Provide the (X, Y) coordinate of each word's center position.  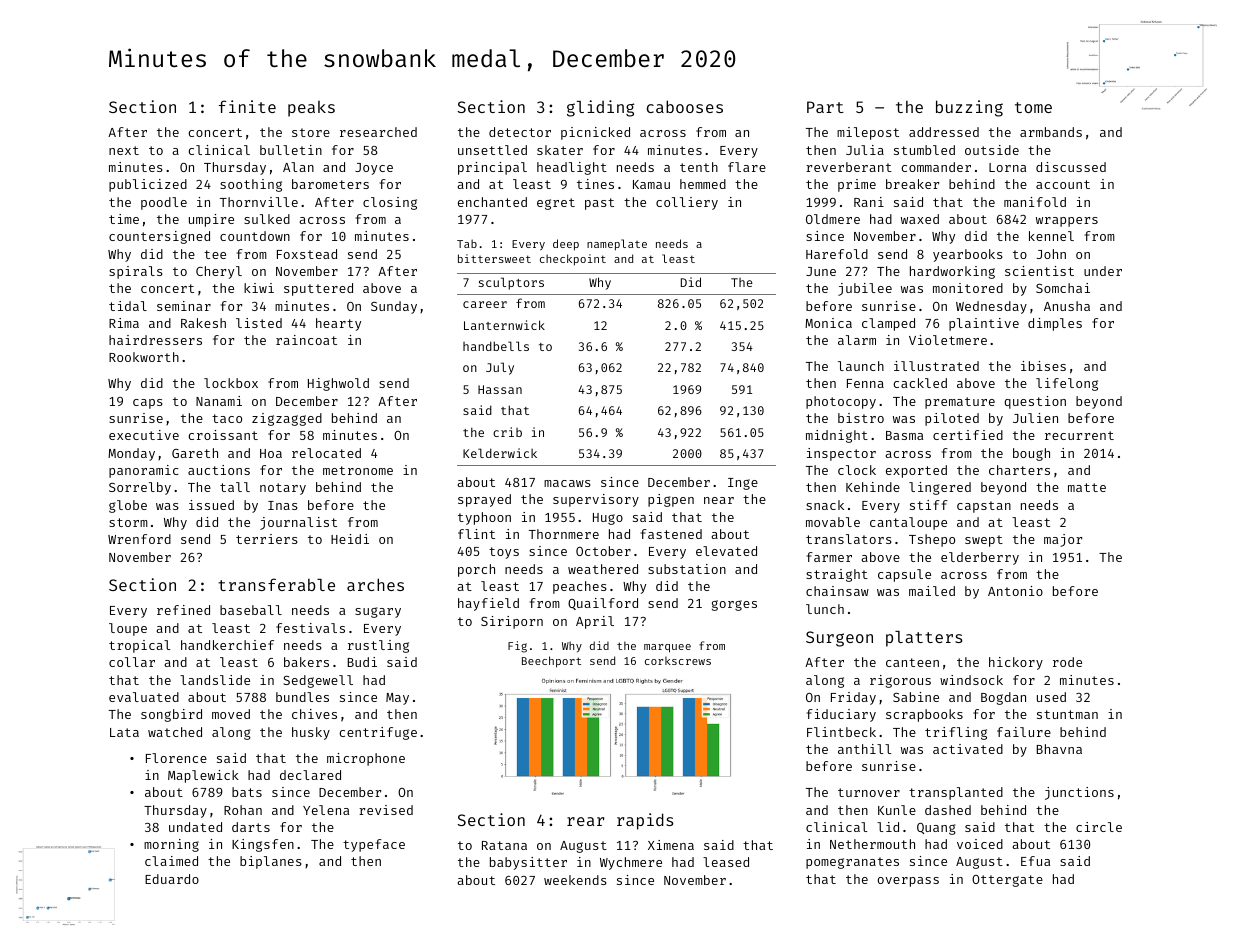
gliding (600, 108)
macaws (567, 483)
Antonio (1015, 591)
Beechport (551, 662)
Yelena (326, 810)
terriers (267, 539)
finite (247, 106)
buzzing (969, 108)
